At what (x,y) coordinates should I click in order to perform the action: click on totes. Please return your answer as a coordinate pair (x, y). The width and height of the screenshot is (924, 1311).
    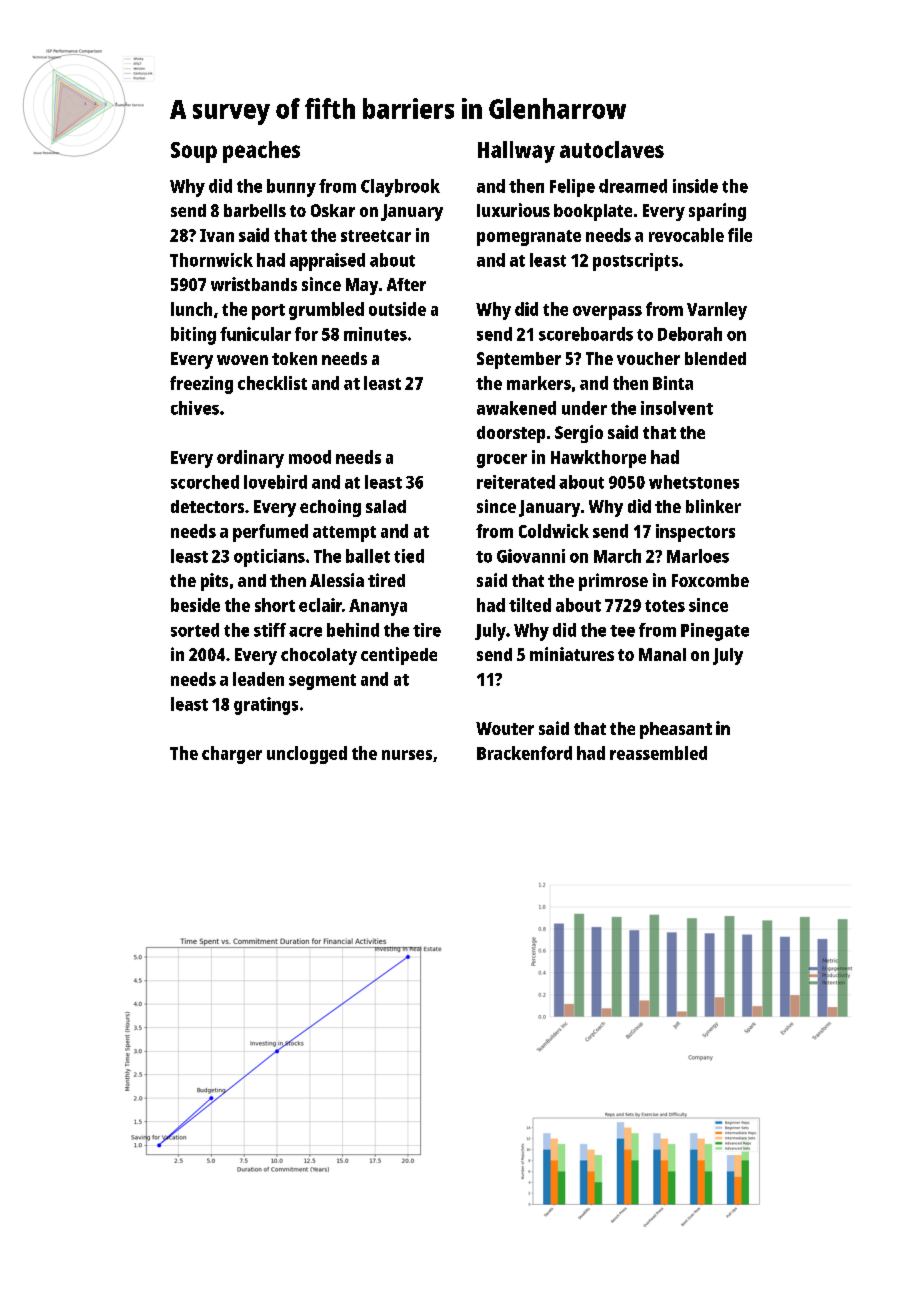
    Looking at the image, I should click on (665, 606).
